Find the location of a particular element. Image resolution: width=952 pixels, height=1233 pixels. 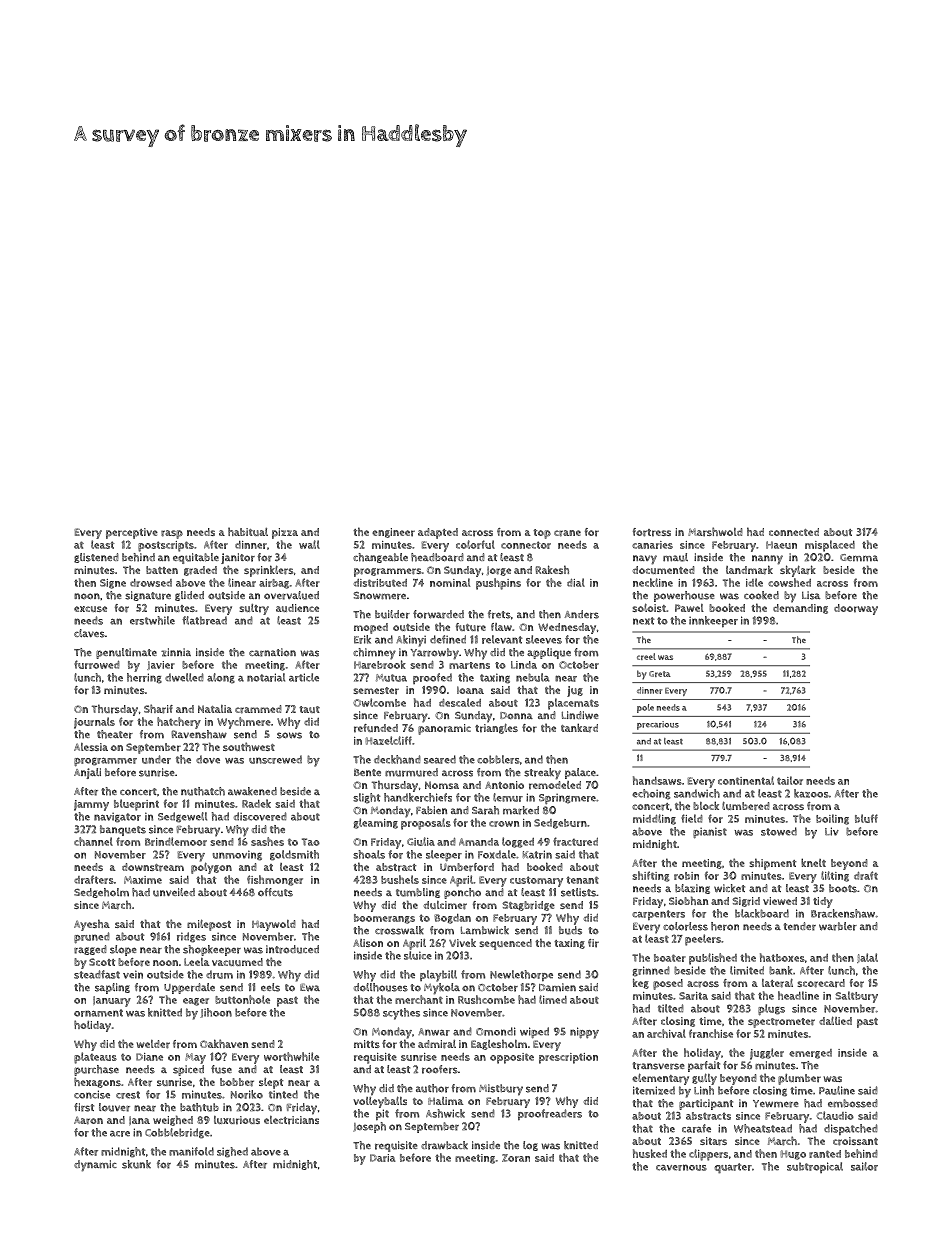

murmured is located at coordinates (411, 772).
